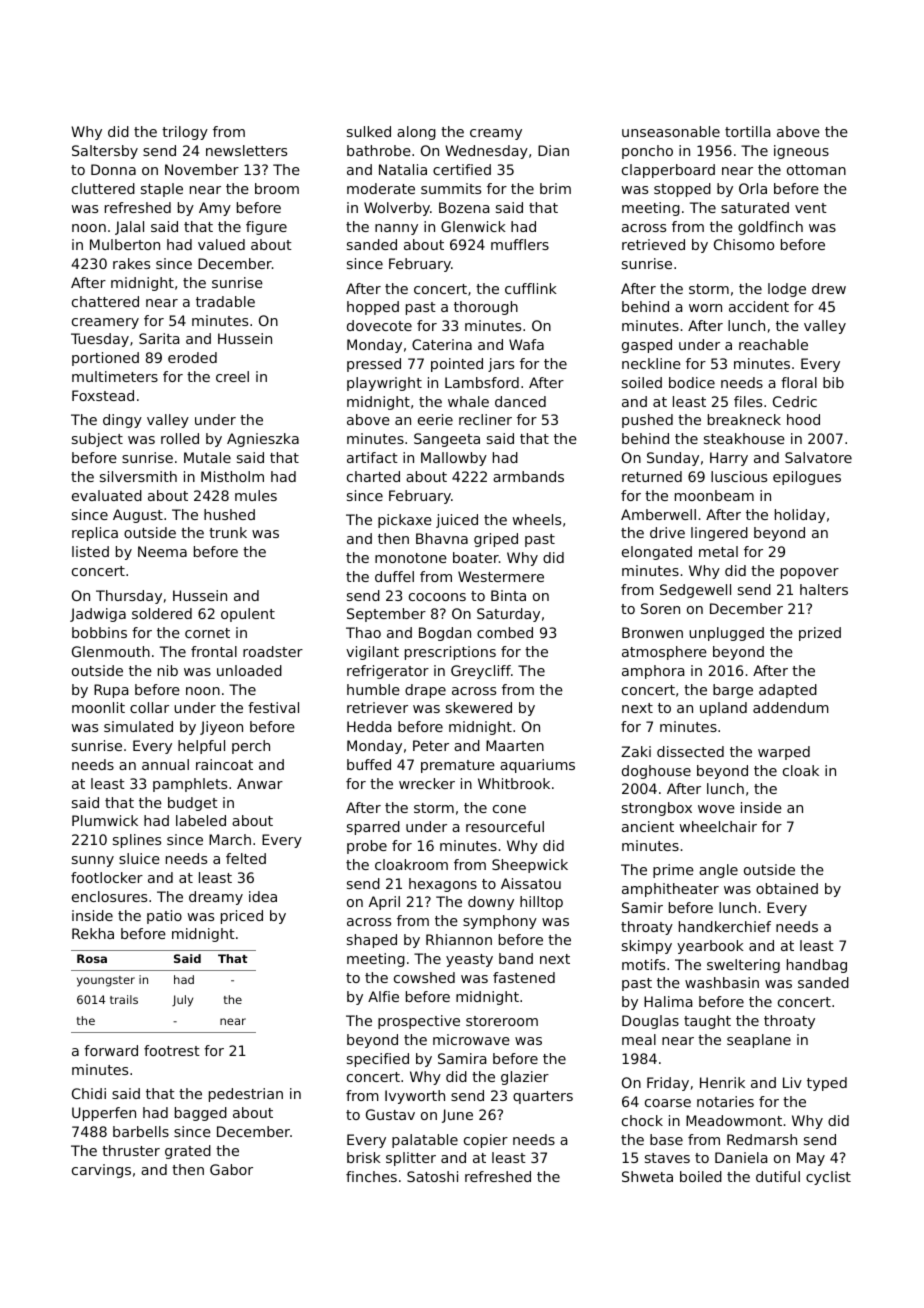 The width and height of the image is (924, 1308). I want to click on grated, so click(188, 1152).
